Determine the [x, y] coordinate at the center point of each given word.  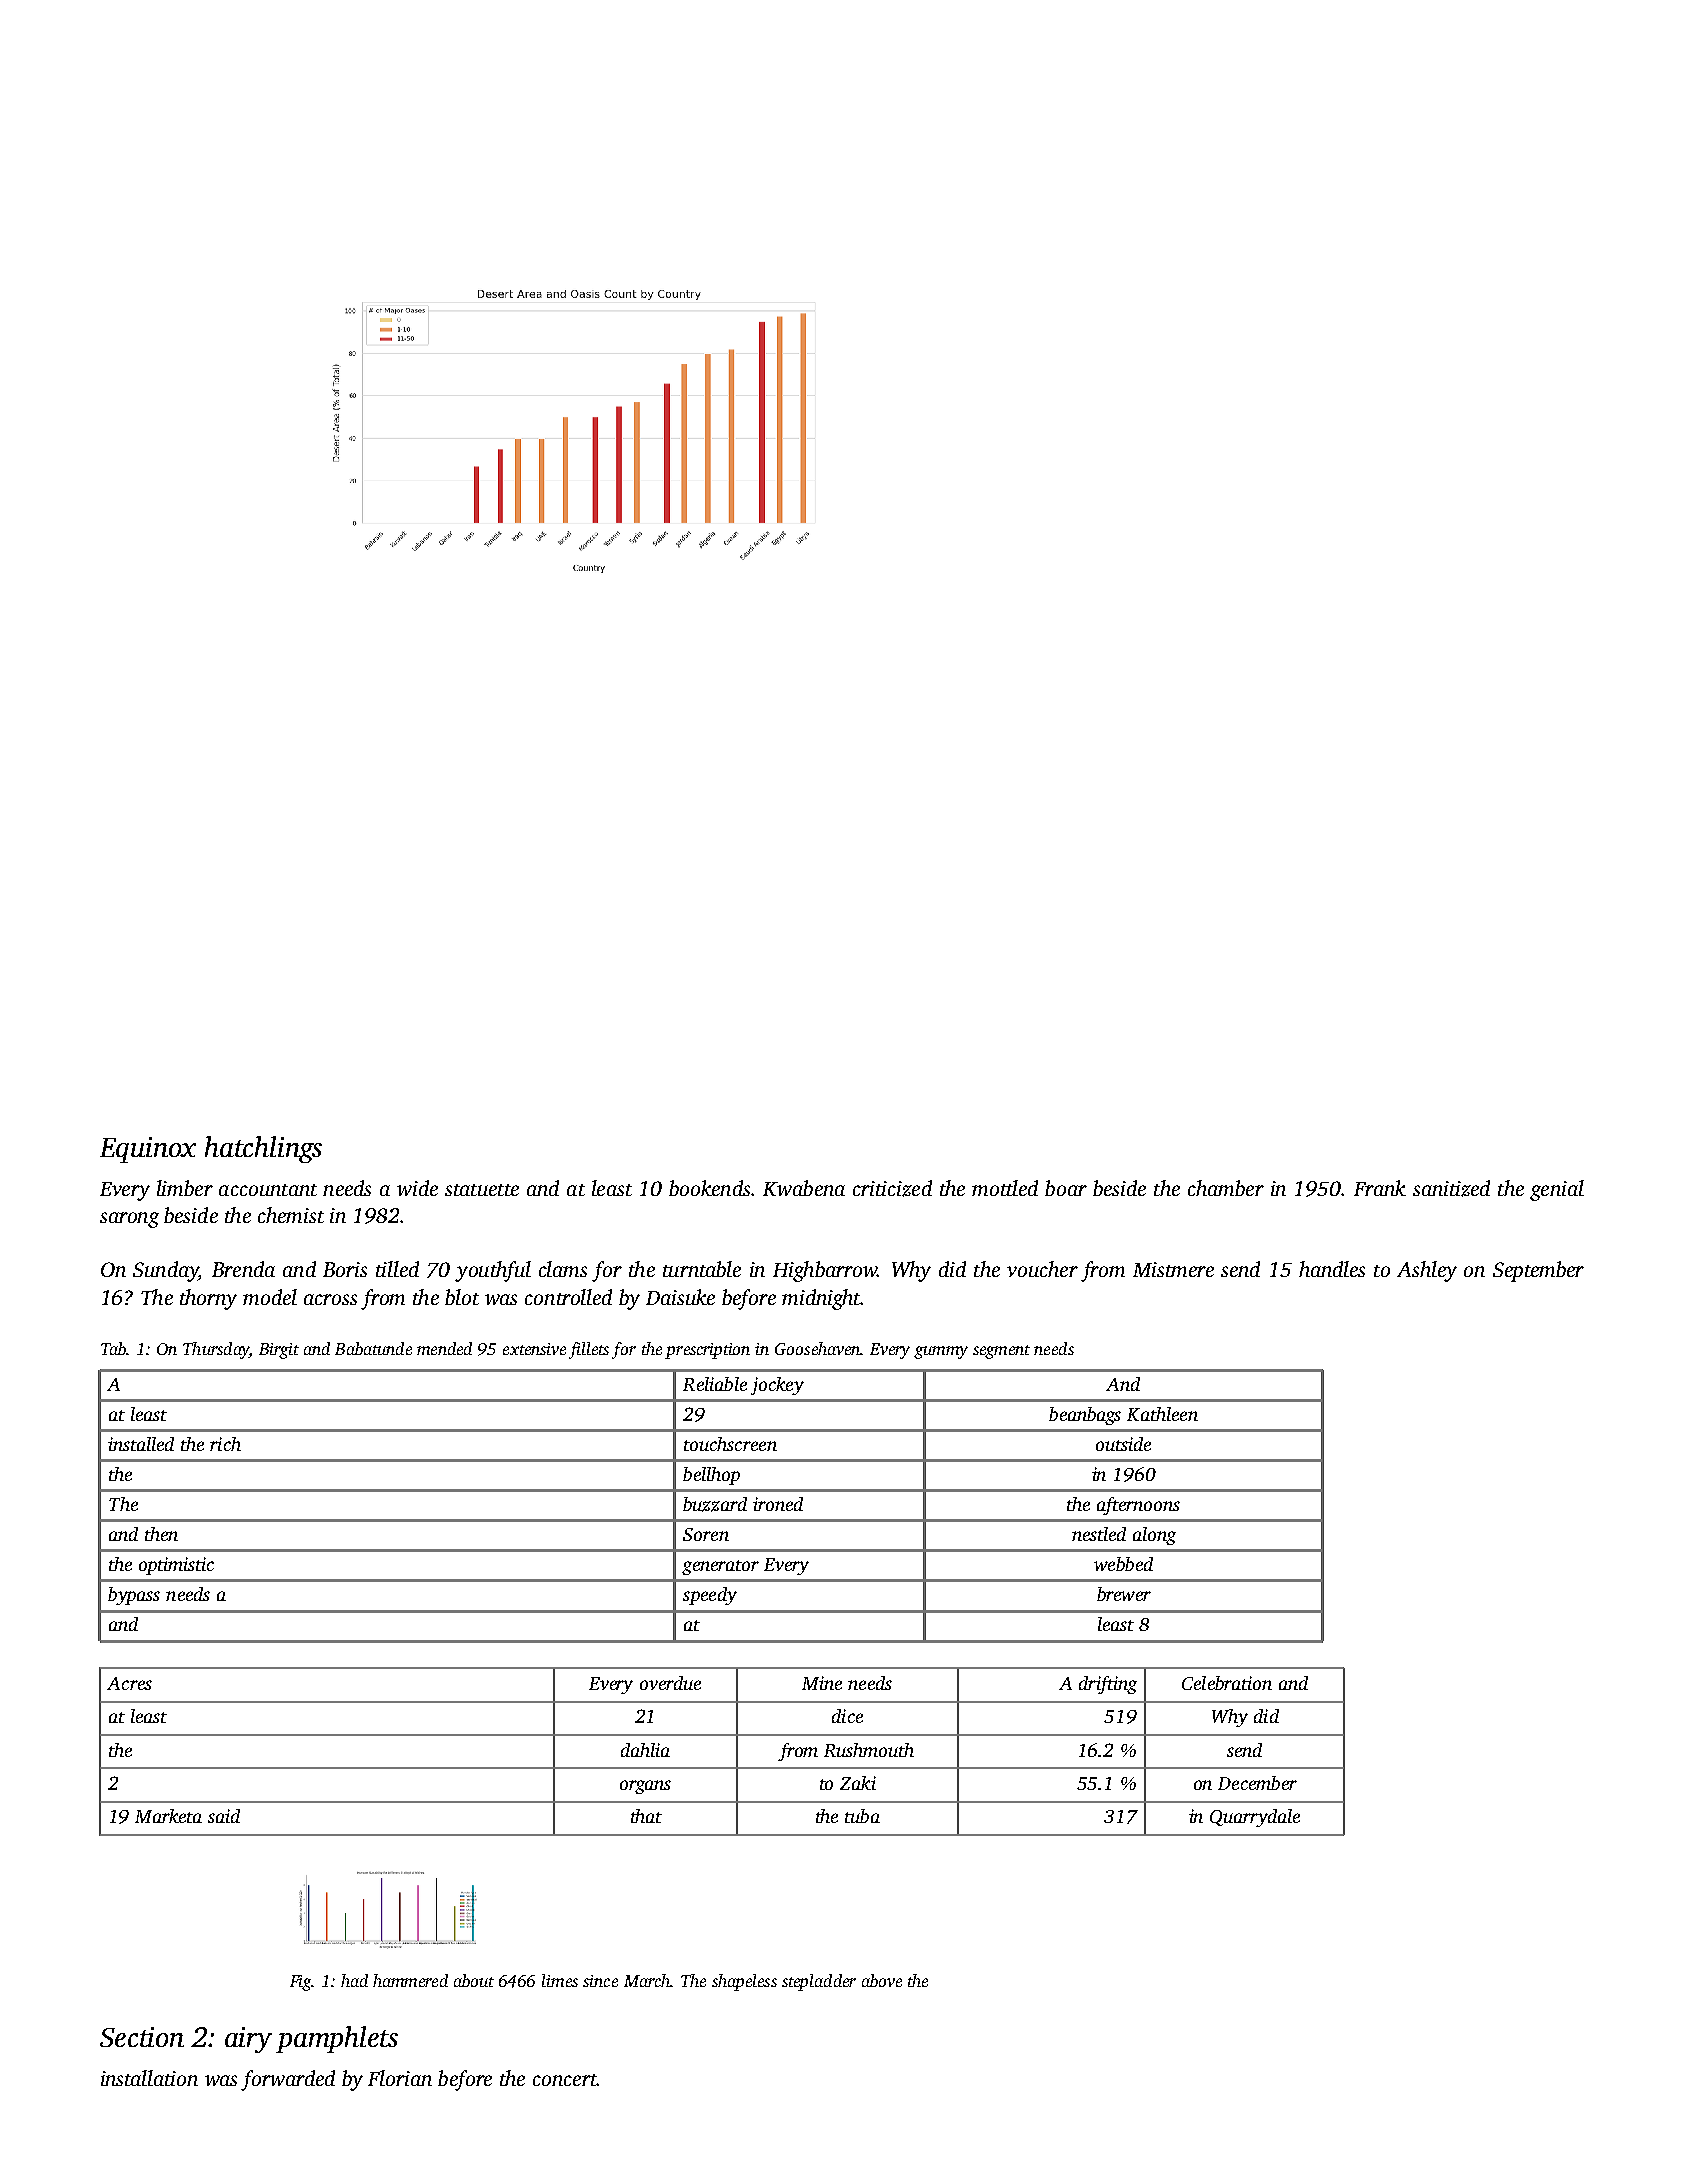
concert [565, 2080]
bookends [709, 1188]
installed [141, 1444]
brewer [1124, 1594]
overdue [670, 1683]
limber [185, 1188]
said [224, 1816]
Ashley [1427, 1271]
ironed [778, 1504]
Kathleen [1162, 1414]
